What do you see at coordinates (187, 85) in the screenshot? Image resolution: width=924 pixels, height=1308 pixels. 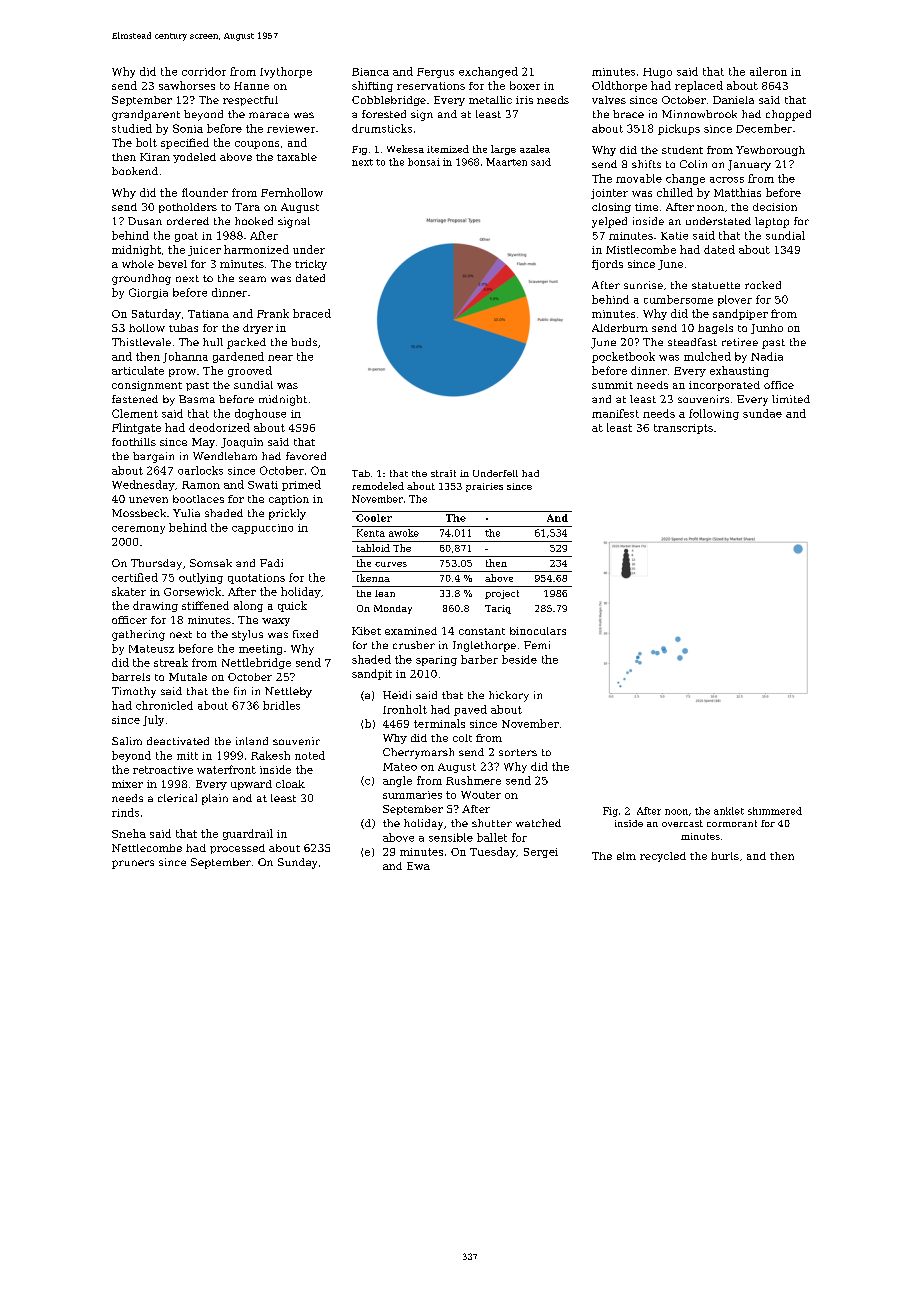 I see `sawhorses` at bounding box center [187, 85].
